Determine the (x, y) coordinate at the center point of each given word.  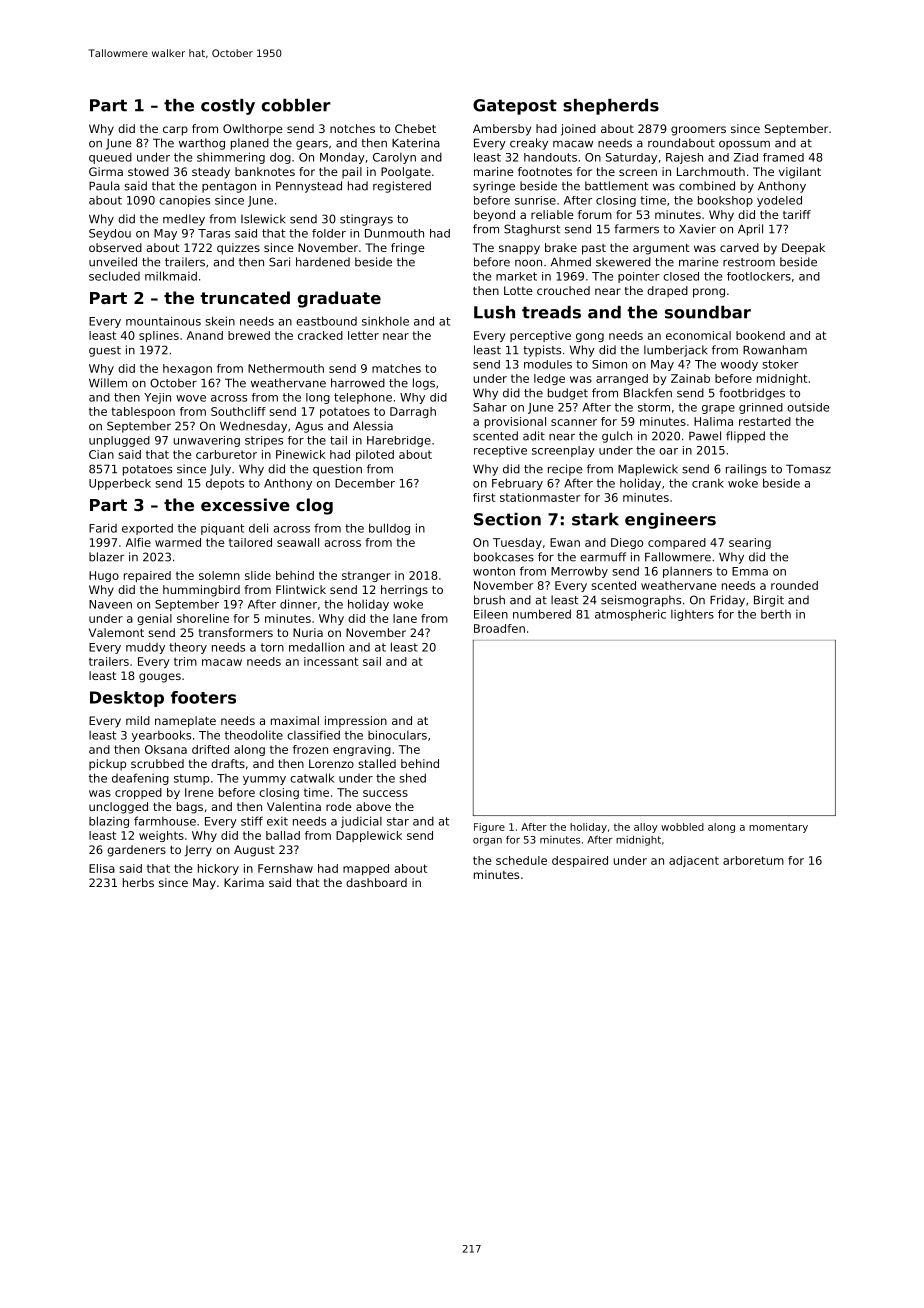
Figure (489, 828)
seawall (298, 542)
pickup (107, 765)
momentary (778, 828)
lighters (692, 615)
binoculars (397, 735)
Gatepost (515, 107)
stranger (366, 576)
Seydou (110, 234)
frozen (310, 749)
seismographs (641, 601)
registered (402, 187)
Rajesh (684, 158)
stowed (148, 171)
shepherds (611, 107)
